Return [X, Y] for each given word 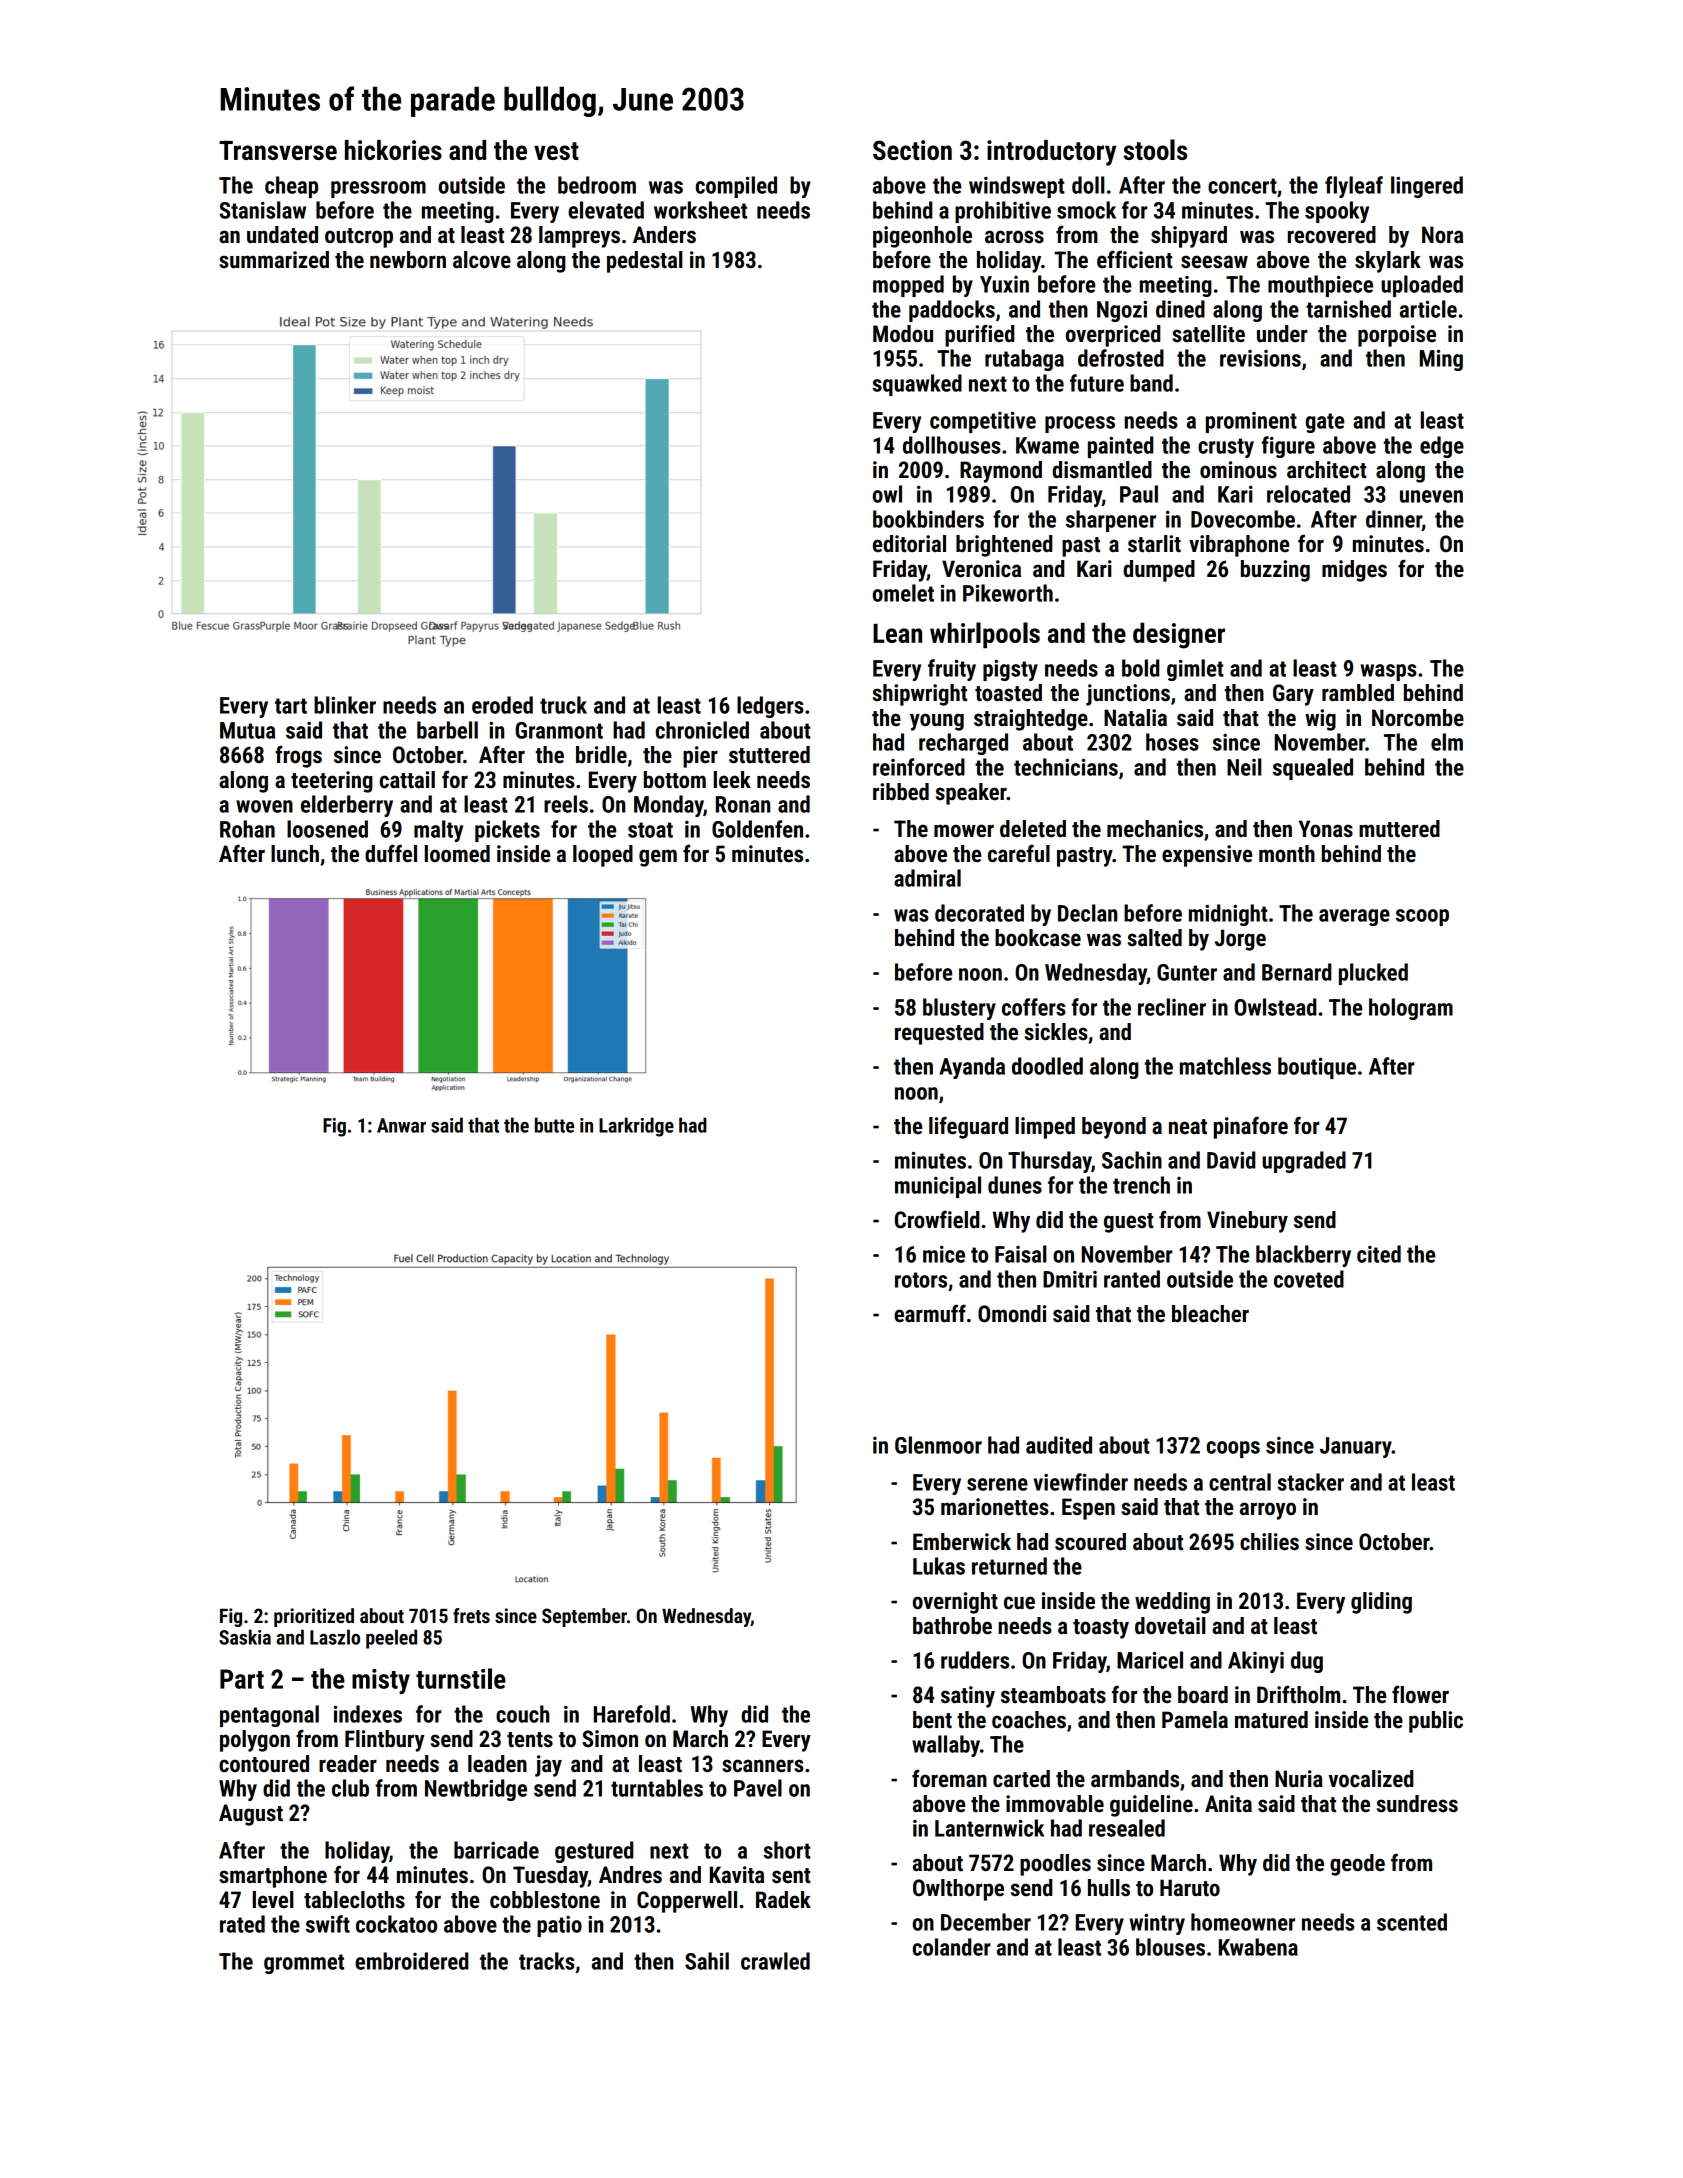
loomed [457, 854]
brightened [1004, 546]
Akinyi [1256, 1662]
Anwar [401, 1125]
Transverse [278, 150]
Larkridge [636, 1127]
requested [939, 1034]
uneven [1431, 496]
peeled [391, 1639]
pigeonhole [922, 237]
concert [1242, 186]
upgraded [1304, 1162]
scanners [763, 1766]
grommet [304, 1964]
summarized [274, 260]
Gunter [1187, 972]
